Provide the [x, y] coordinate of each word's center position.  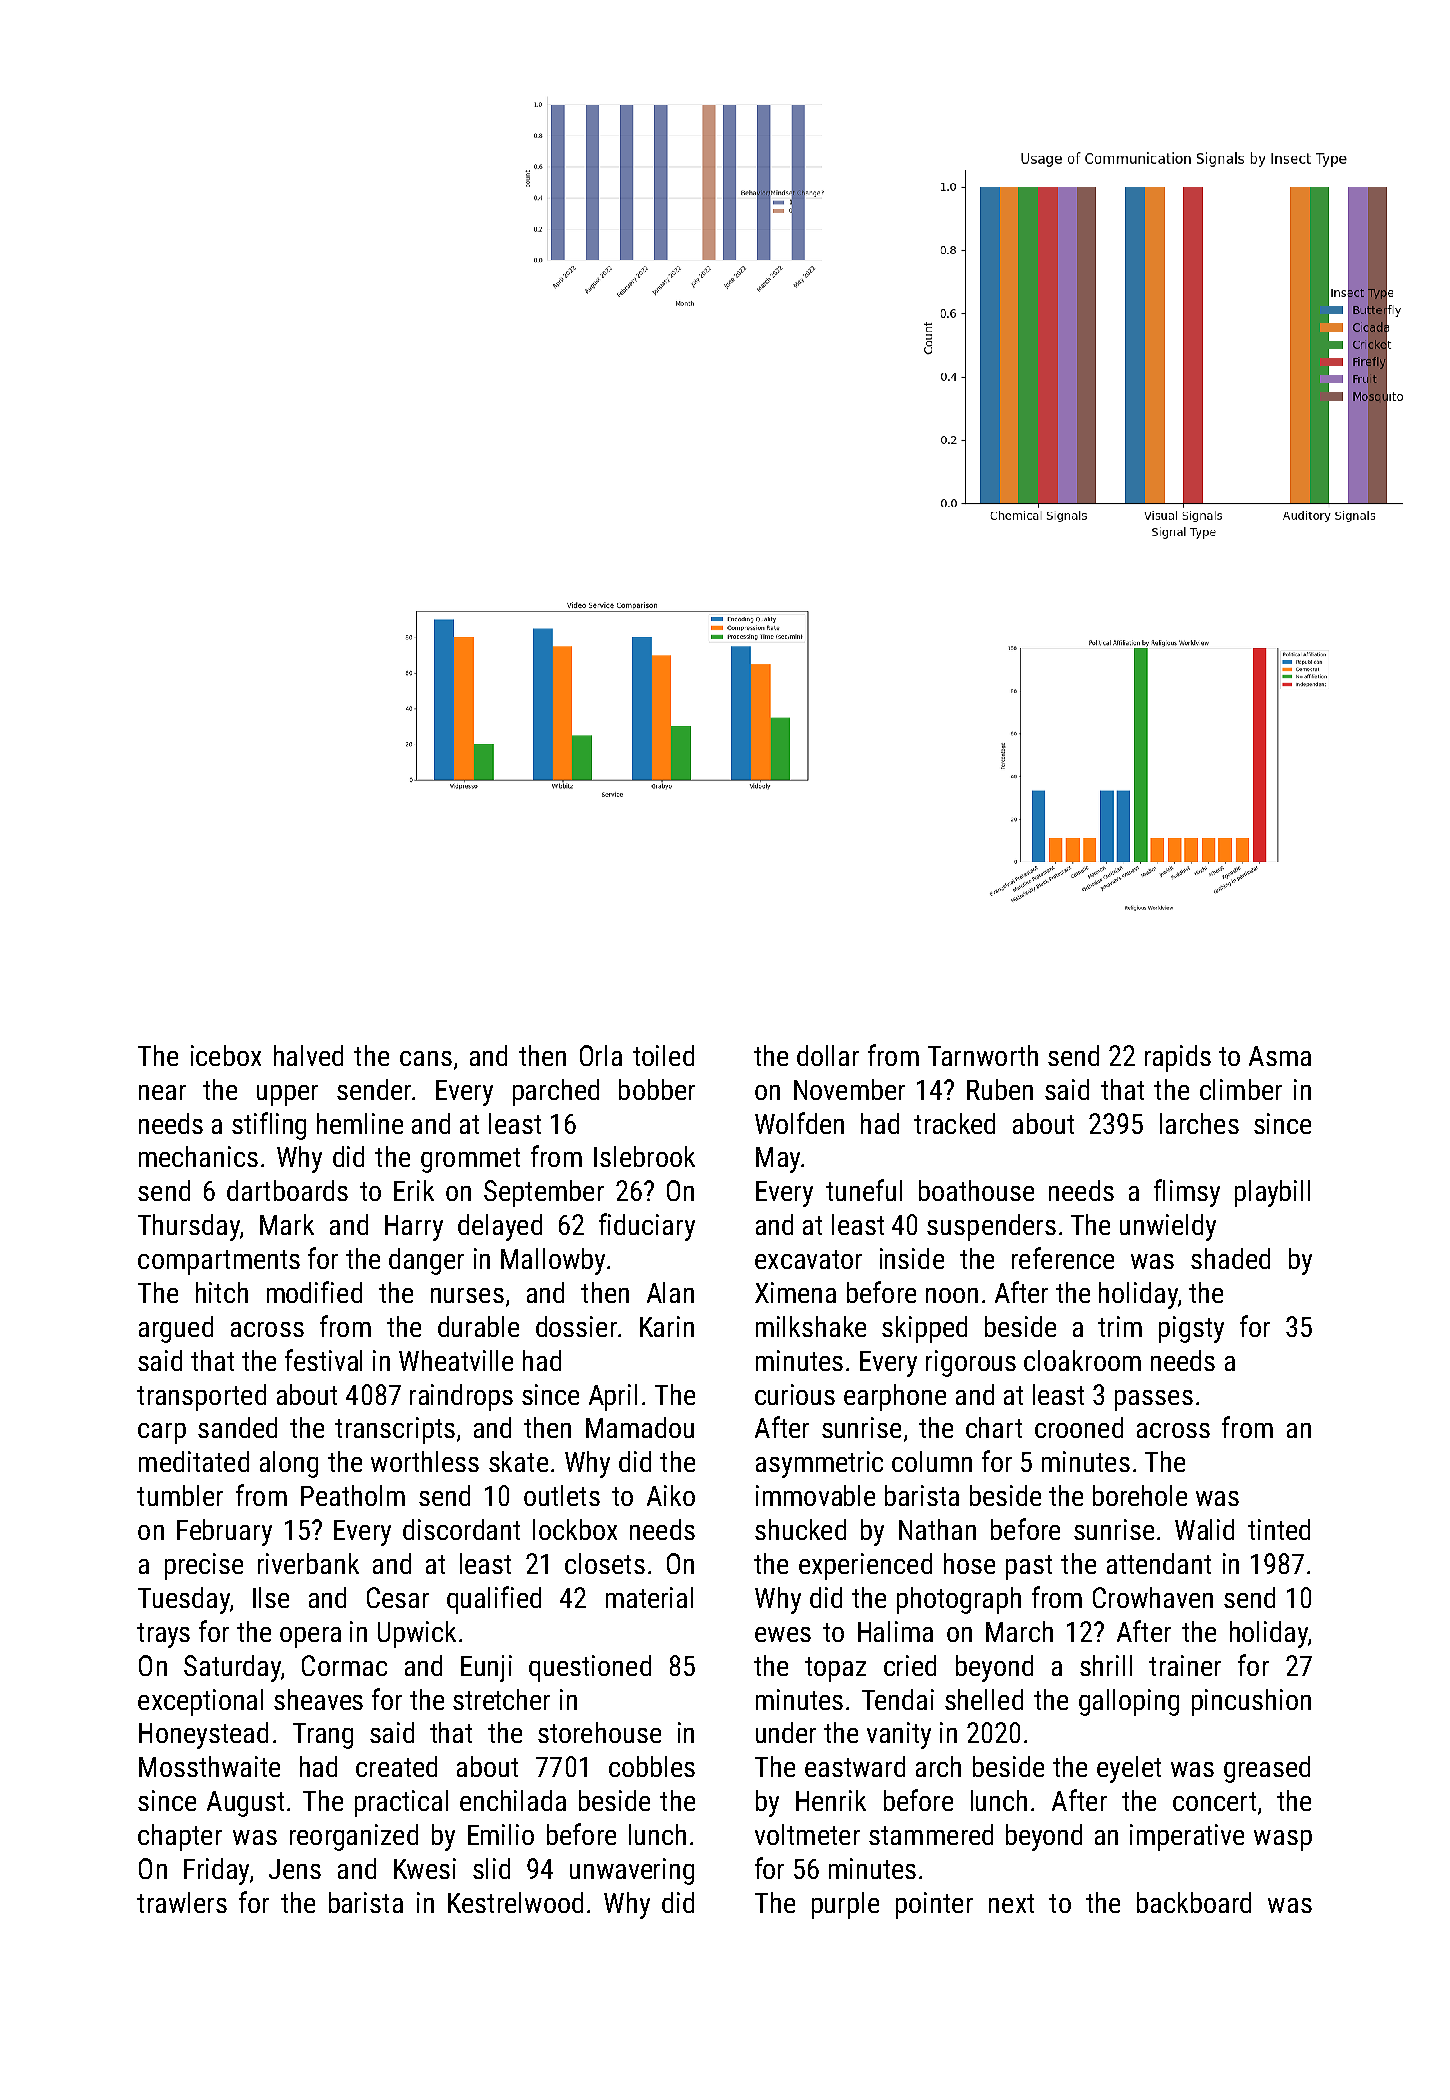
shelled [984, 1699]
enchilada [513, 1800]
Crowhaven [1153, 1597]
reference [1063, 1258]
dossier [576, 1326]
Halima [895, 1631]
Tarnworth [983, 1055]
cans [426, 1058]
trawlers [182, 1902]
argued [176, 1329]
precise [204, 1566]
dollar [828, 1055]
